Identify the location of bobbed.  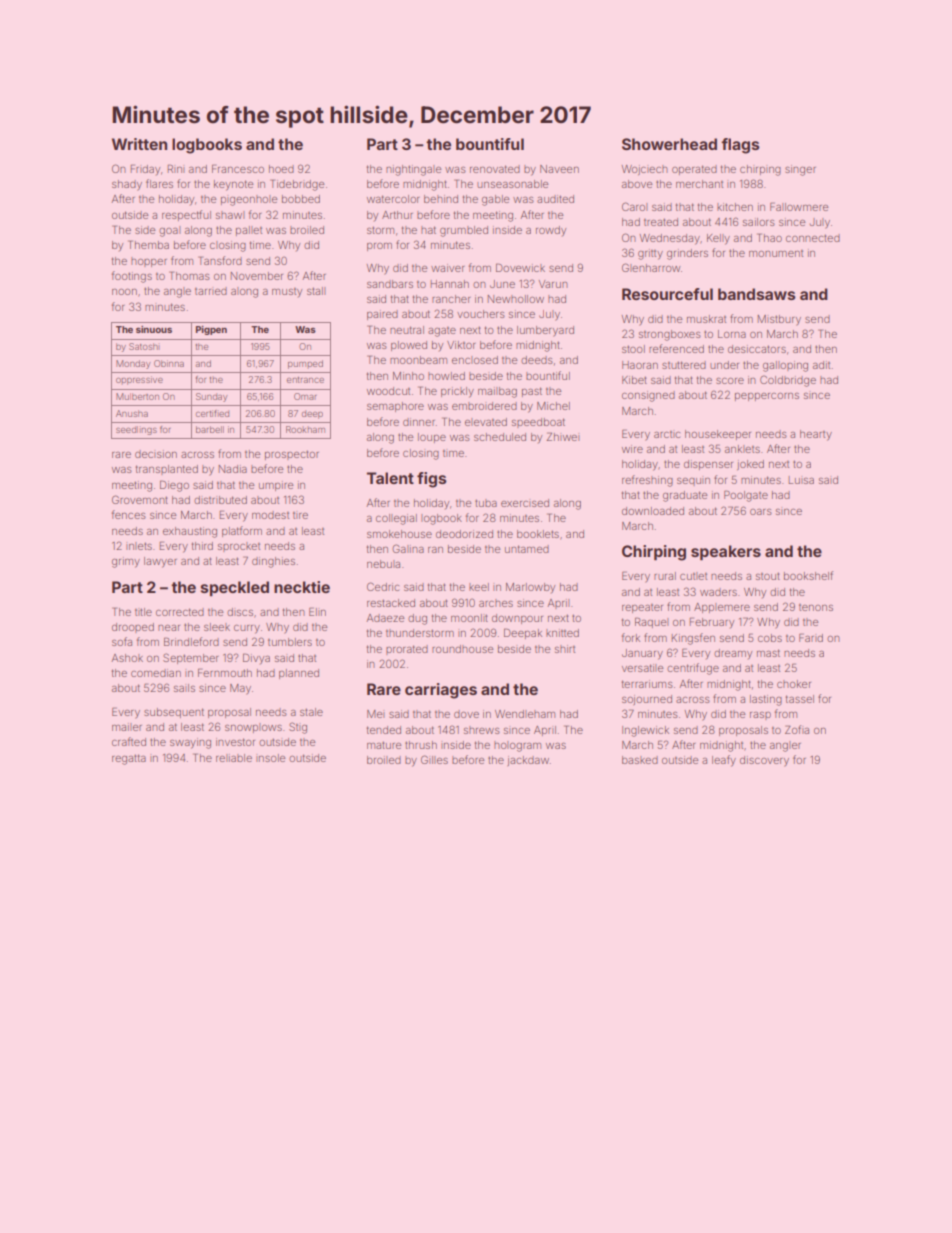
(301, 199).
